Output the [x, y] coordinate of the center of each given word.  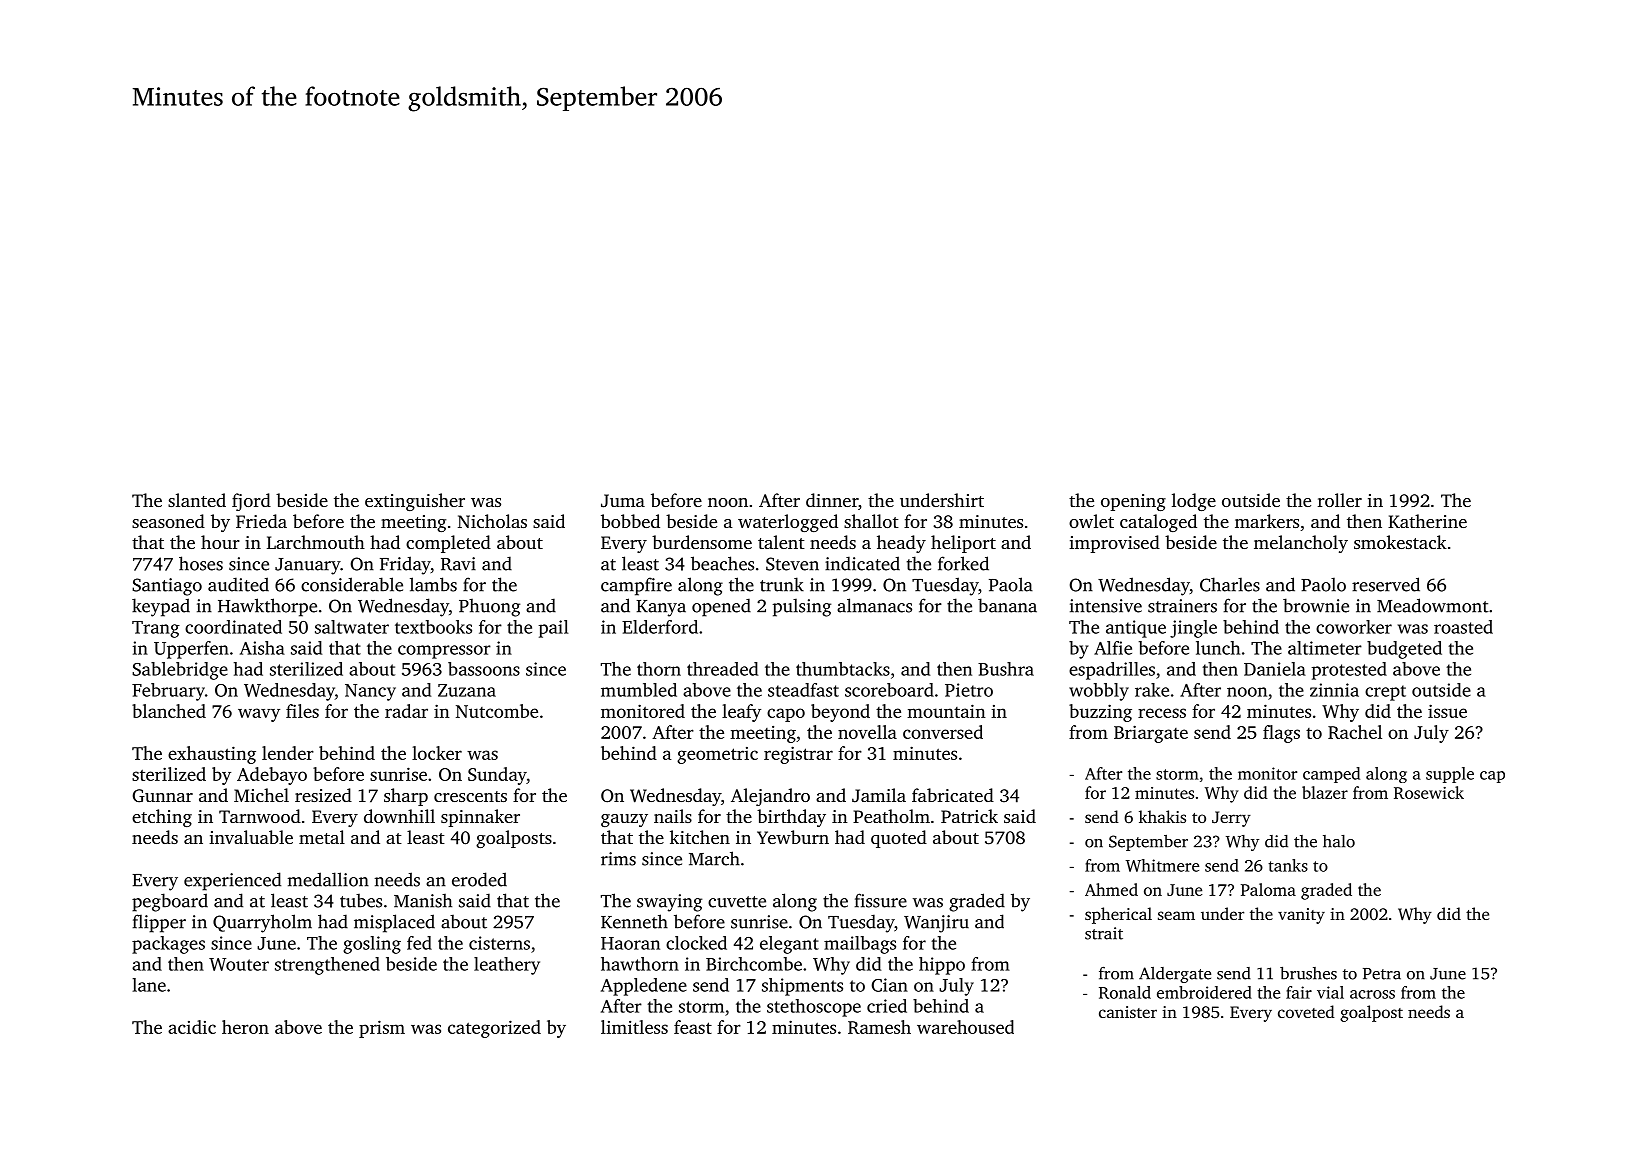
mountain [946, 711]
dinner [832, 500]
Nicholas [492, 521]
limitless [634, 1027]
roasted [1463, 627]
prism [382, 1029]
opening [1133, 502]
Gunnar [163, 796]
